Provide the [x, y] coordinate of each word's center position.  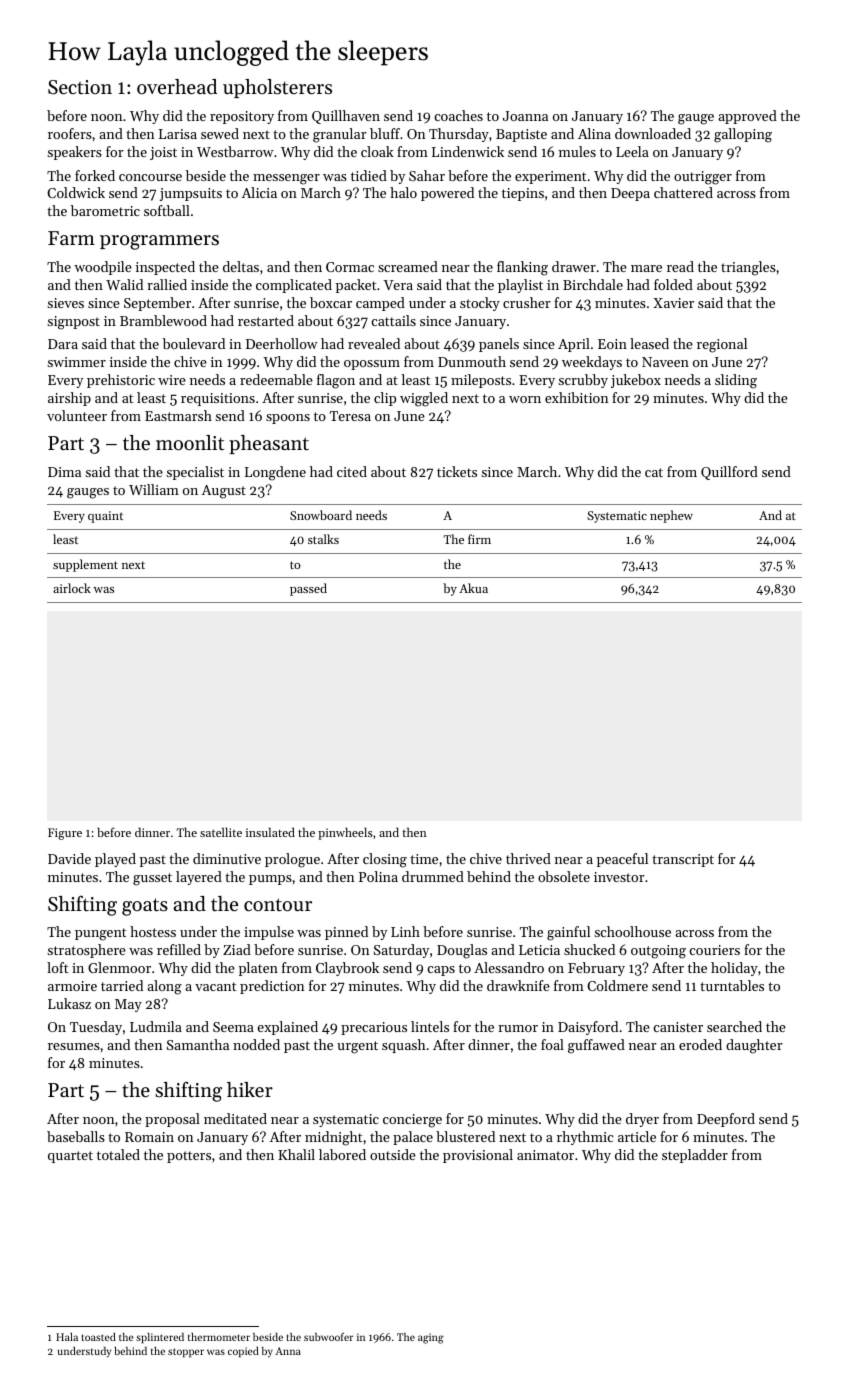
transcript [683, 860]
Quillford [729, 473]
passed [308, 589]
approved [747, 117]
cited [352, 471]
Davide [69, 858]
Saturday [401, 951]
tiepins [523, 194]
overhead [177, 87]
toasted [98, 1337]
